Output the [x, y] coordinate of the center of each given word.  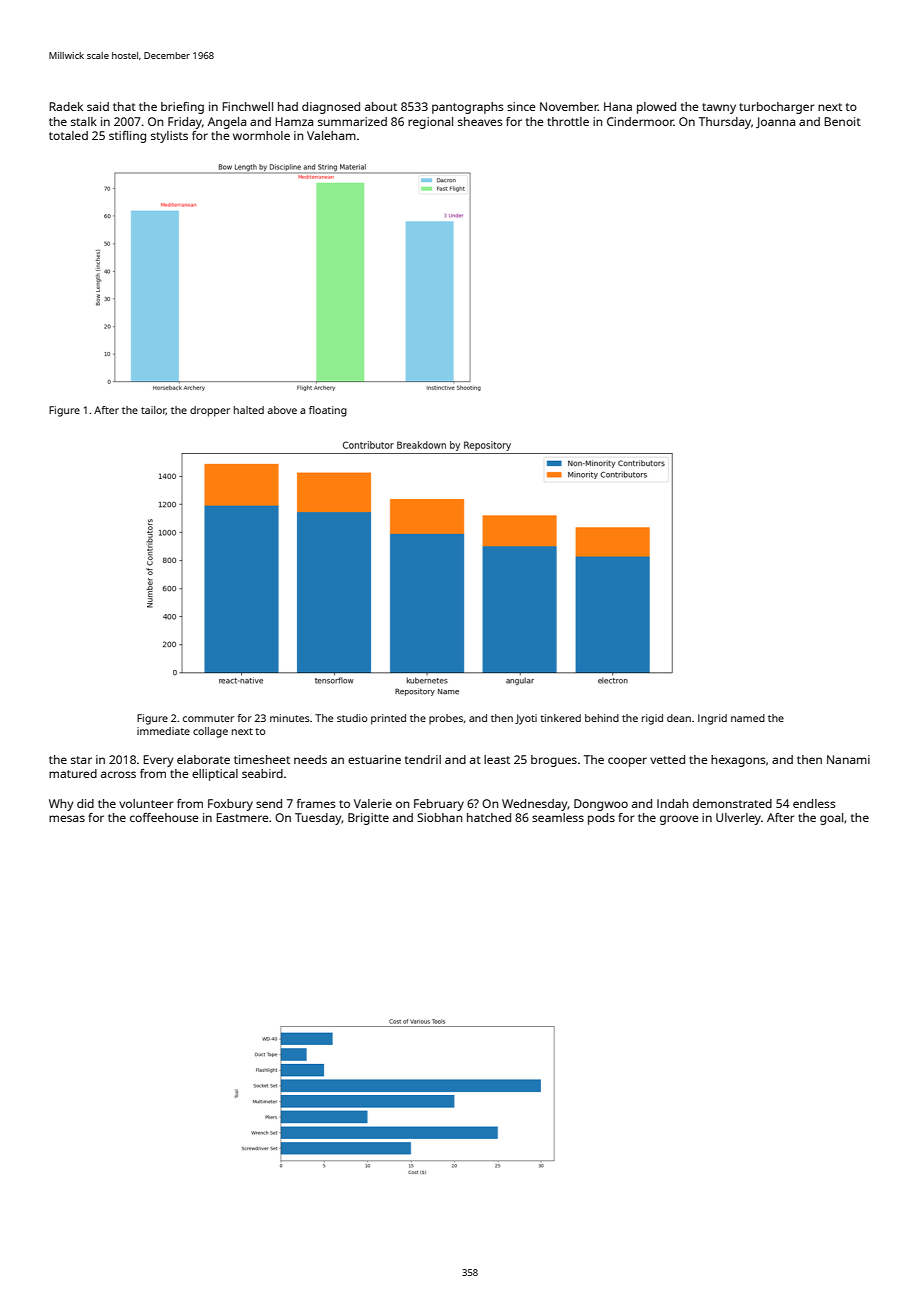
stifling [127, 137]
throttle [568, 121]
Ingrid [712, 719]
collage [210, 732]
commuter [208, 718]
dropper [210, 411]
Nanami [848, 759]
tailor [153, 410]
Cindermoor [640, 121]
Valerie [373, 803]
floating [328, 411]
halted [249, 410]
